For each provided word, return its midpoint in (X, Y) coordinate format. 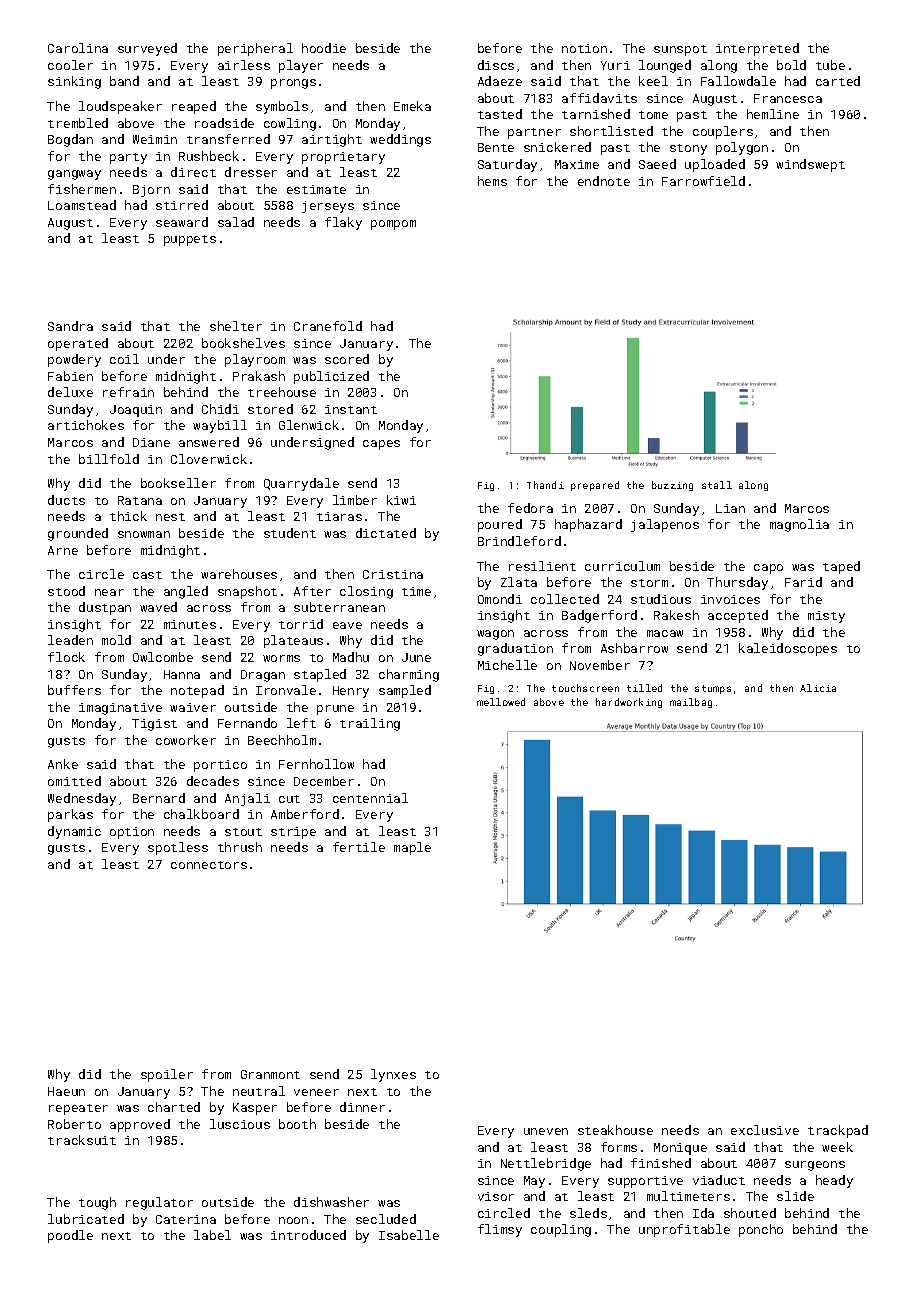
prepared (595, 486)
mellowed (501, 702)
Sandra (70, 326)
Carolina (78, 48)
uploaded (715, 165)
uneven (546, 1131)
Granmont (270, 1074)
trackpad (838, 1131)
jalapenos (665, 525)
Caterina (186, 1219)
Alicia (818, 688)
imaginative (120, 709)
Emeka (412, 106)
